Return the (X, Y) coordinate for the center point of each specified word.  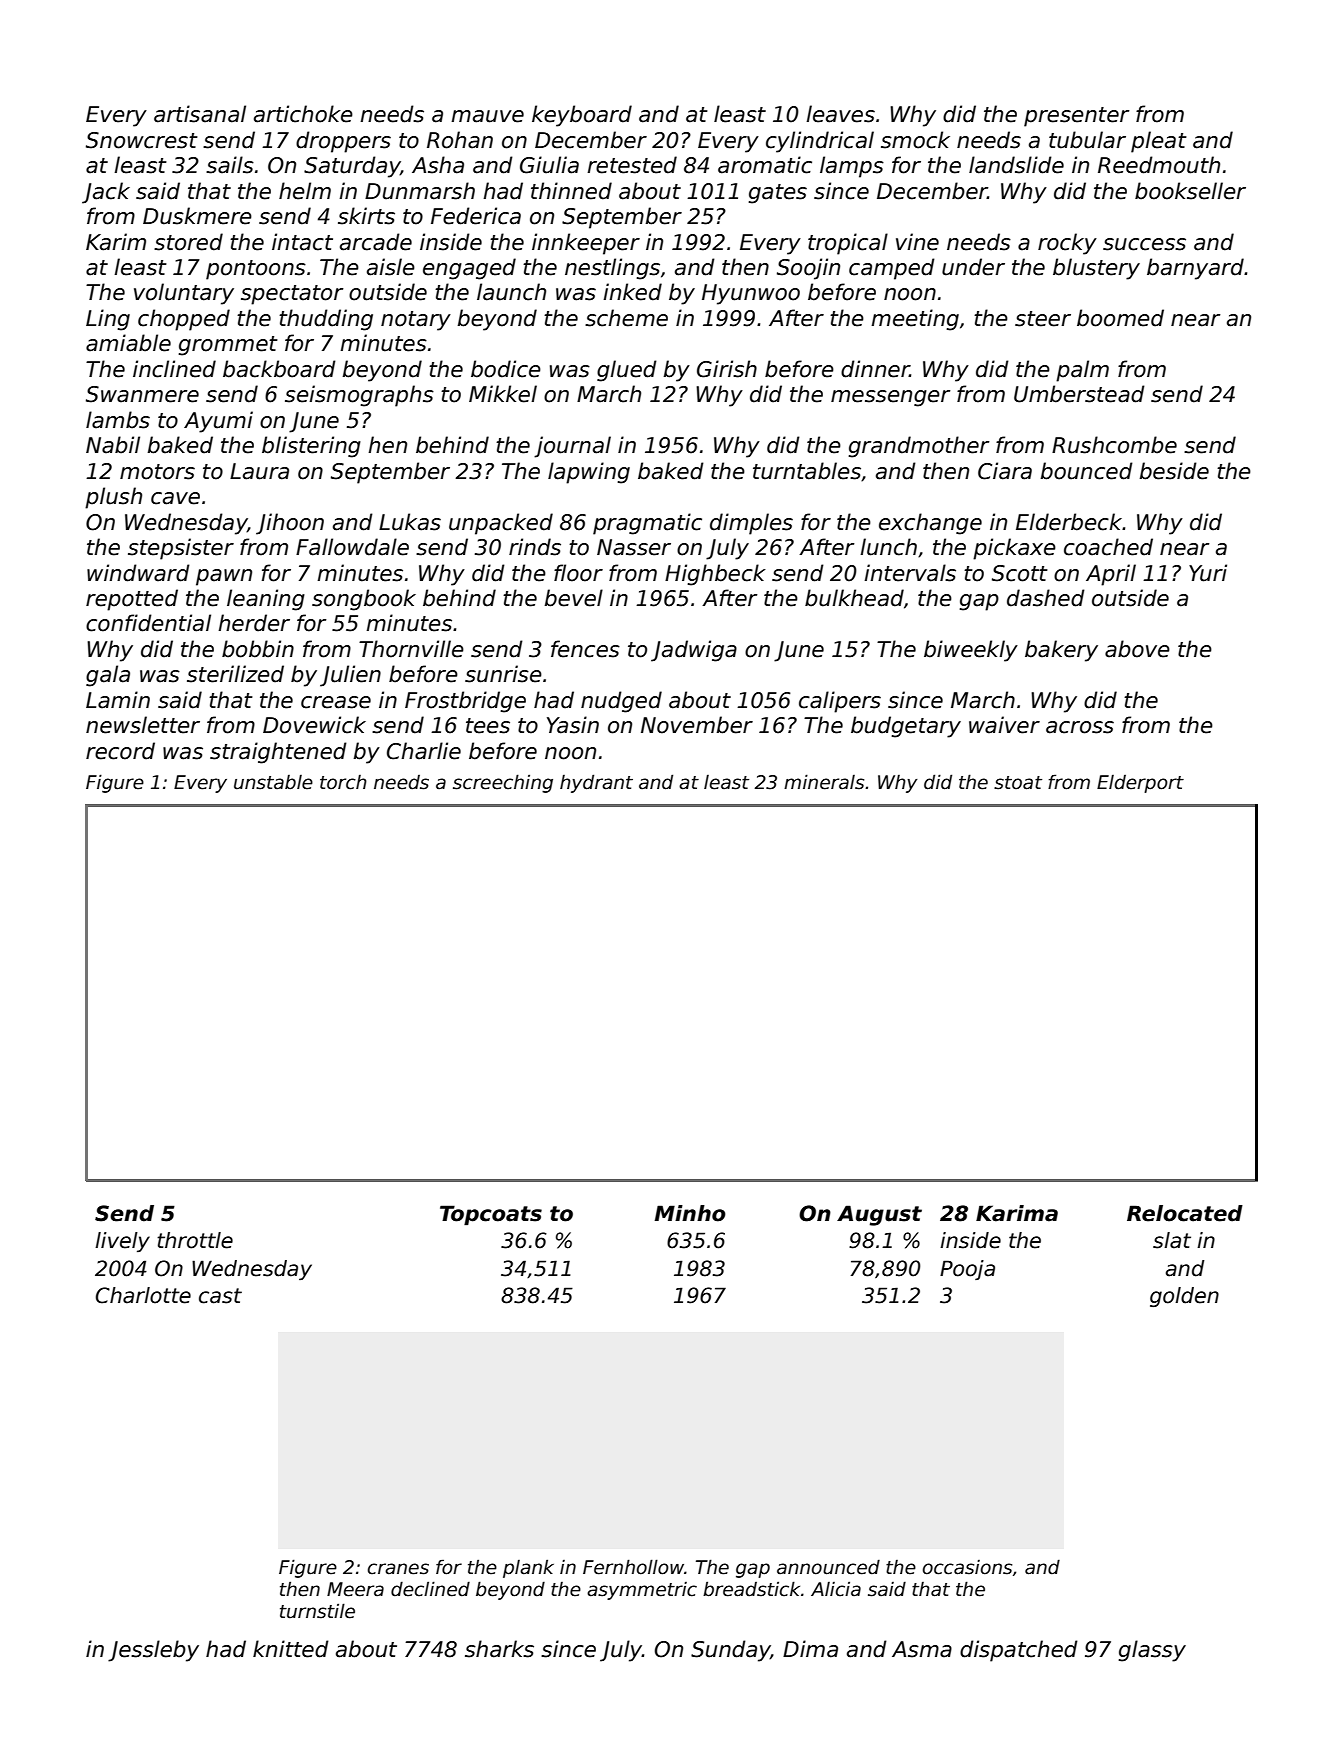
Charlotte (143, 1295)
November (697, 725)
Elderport (1140, 784)
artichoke (303, 114)
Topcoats (491, 1215)
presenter (1076, 117)
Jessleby (153, 1651)
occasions (967, 1567)
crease (336, 702)
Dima (810, 1649)
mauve (487, 116)
